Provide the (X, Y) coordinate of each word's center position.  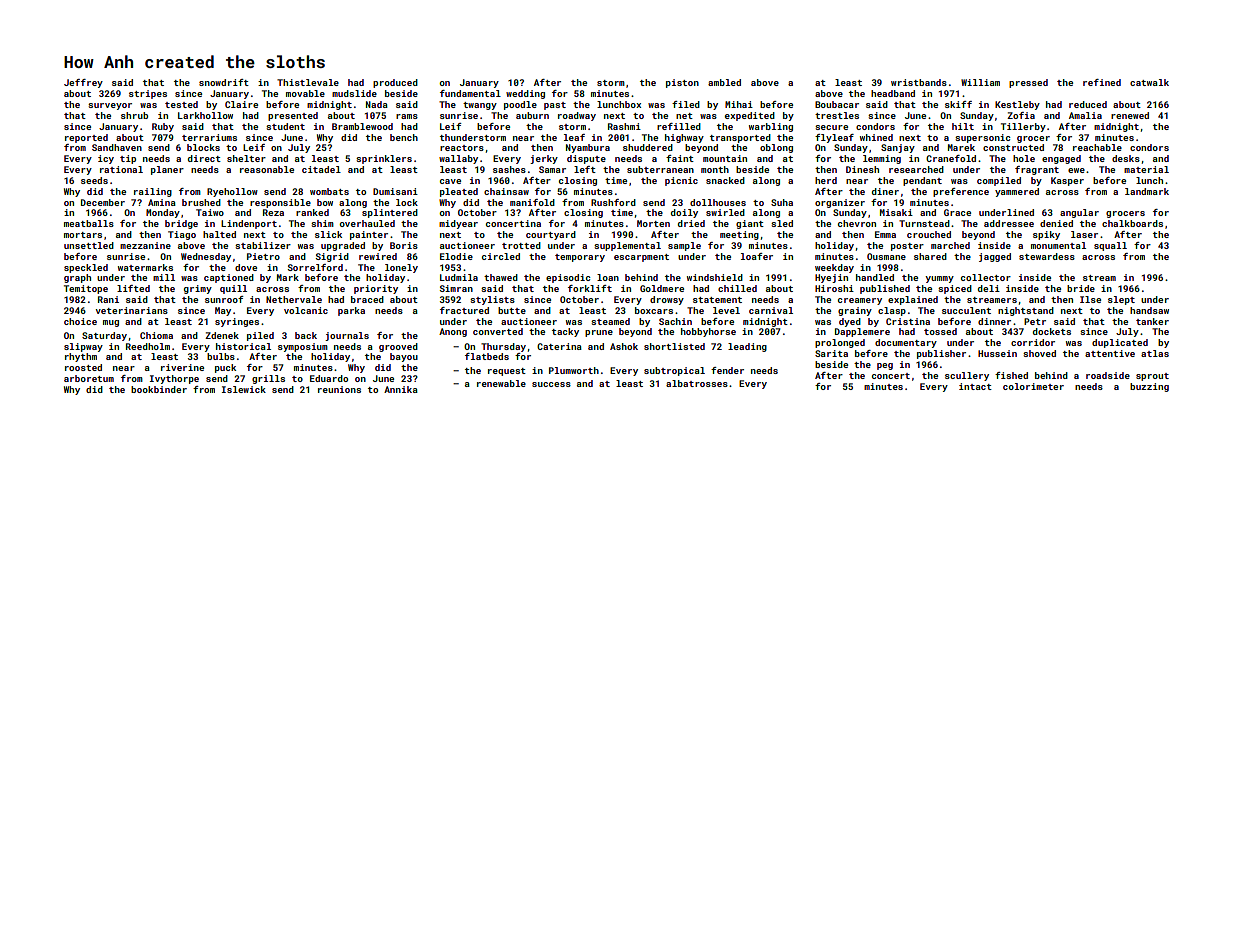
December (103, 202)
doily (684, 213)
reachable (1097, 147)
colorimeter (1033, 386)
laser (1084, 234)
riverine (182, 367)
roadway (577, 116)
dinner (994, 321)
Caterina (559, 346)
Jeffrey (83, 83)
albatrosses (697, 383)
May (223, 311)
